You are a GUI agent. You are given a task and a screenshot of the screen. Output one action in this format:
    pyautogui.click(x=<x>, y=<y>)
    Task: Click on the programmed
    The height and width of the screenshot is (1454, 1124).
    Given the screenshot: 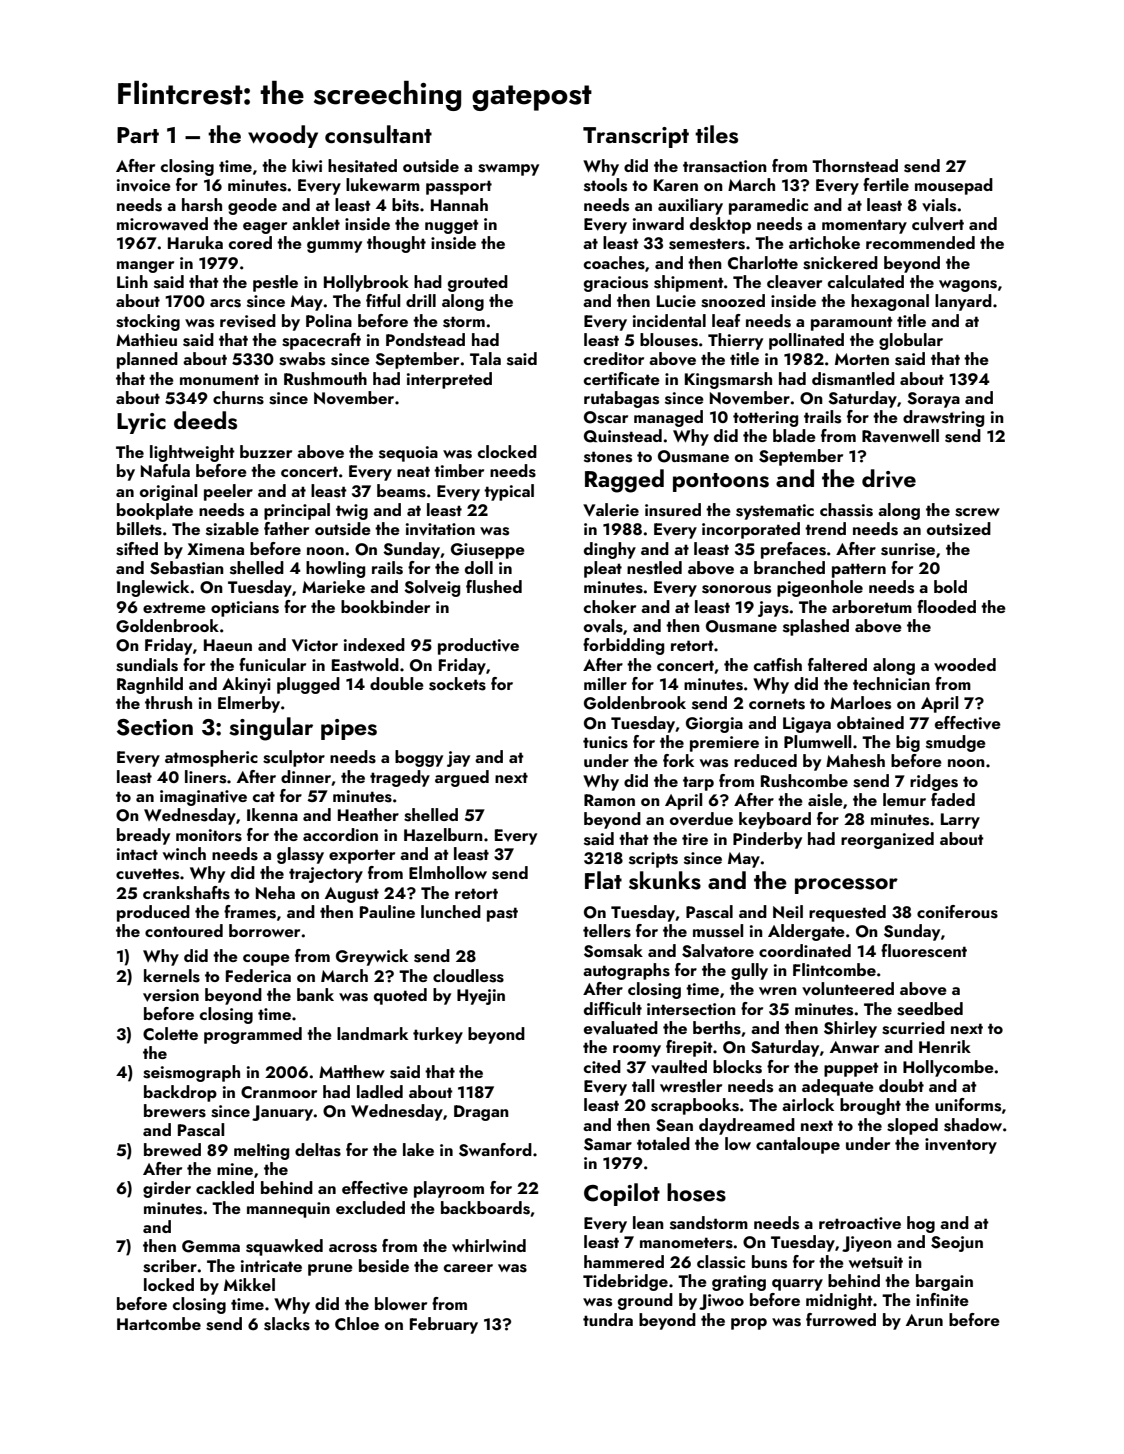 What is the action you would take?
    pyautogui.click(x=253, y=1035)
